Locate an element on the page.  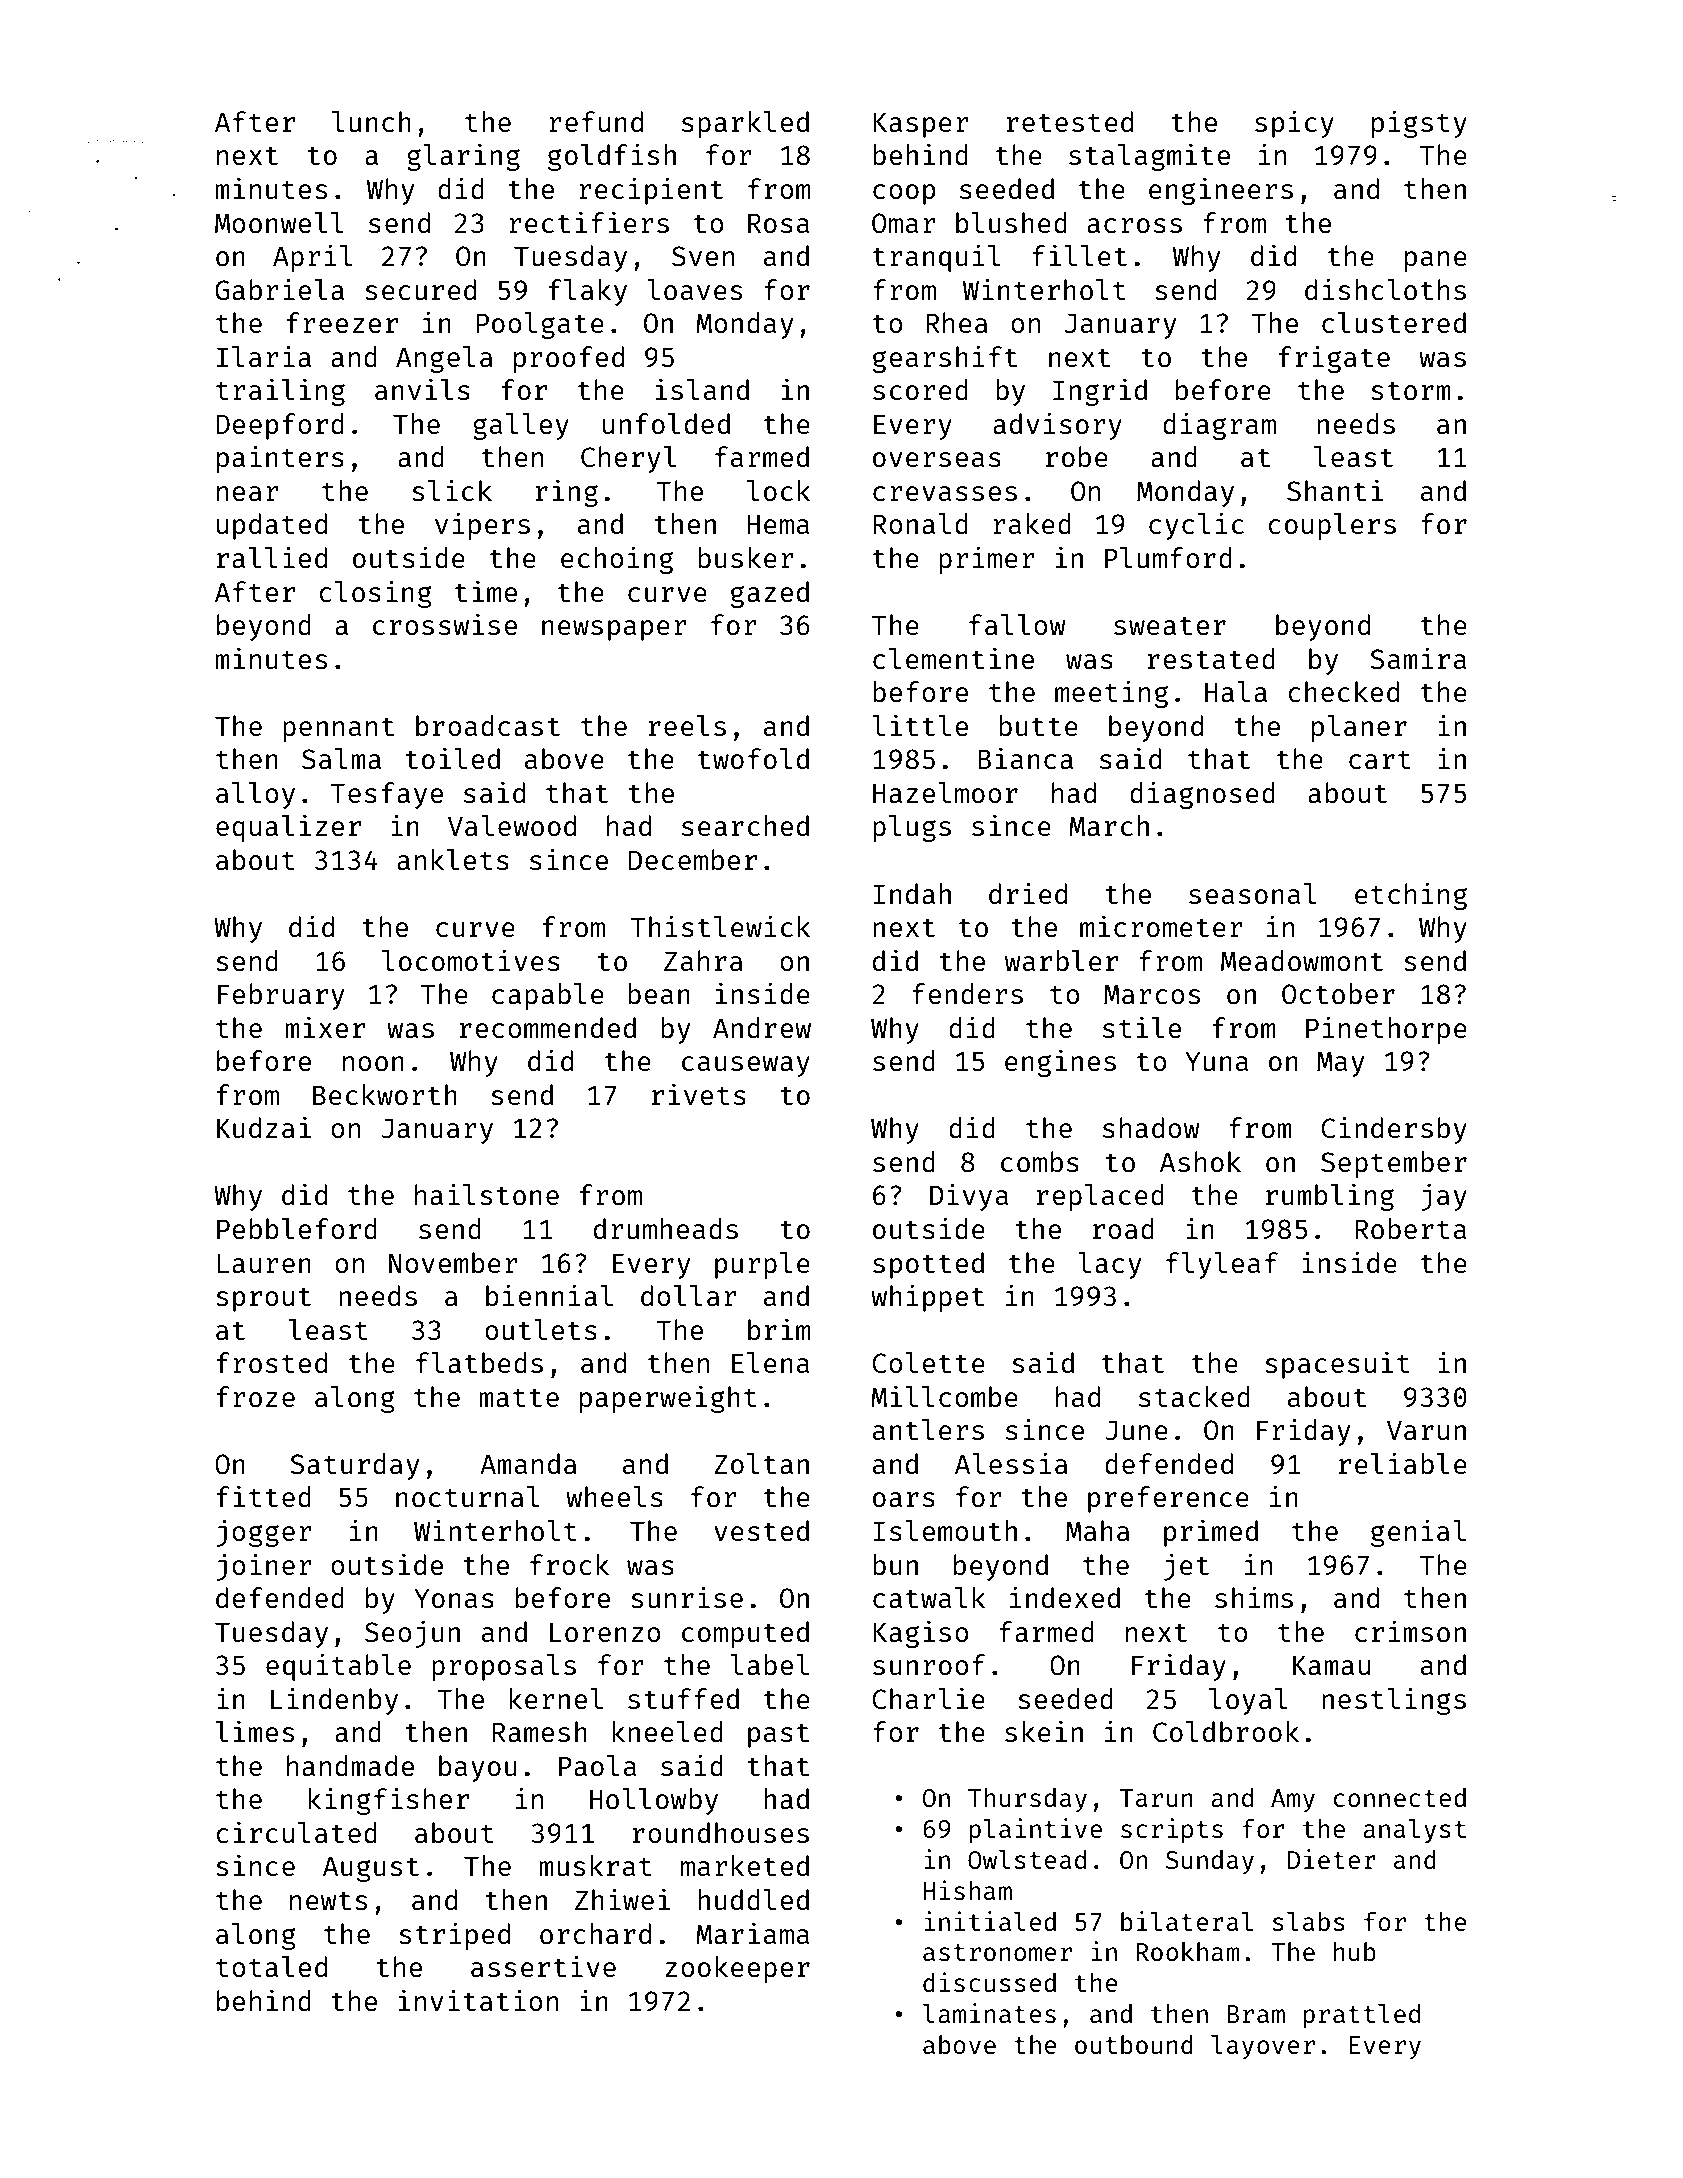
invitation is located at coordinates (478, 2000).
